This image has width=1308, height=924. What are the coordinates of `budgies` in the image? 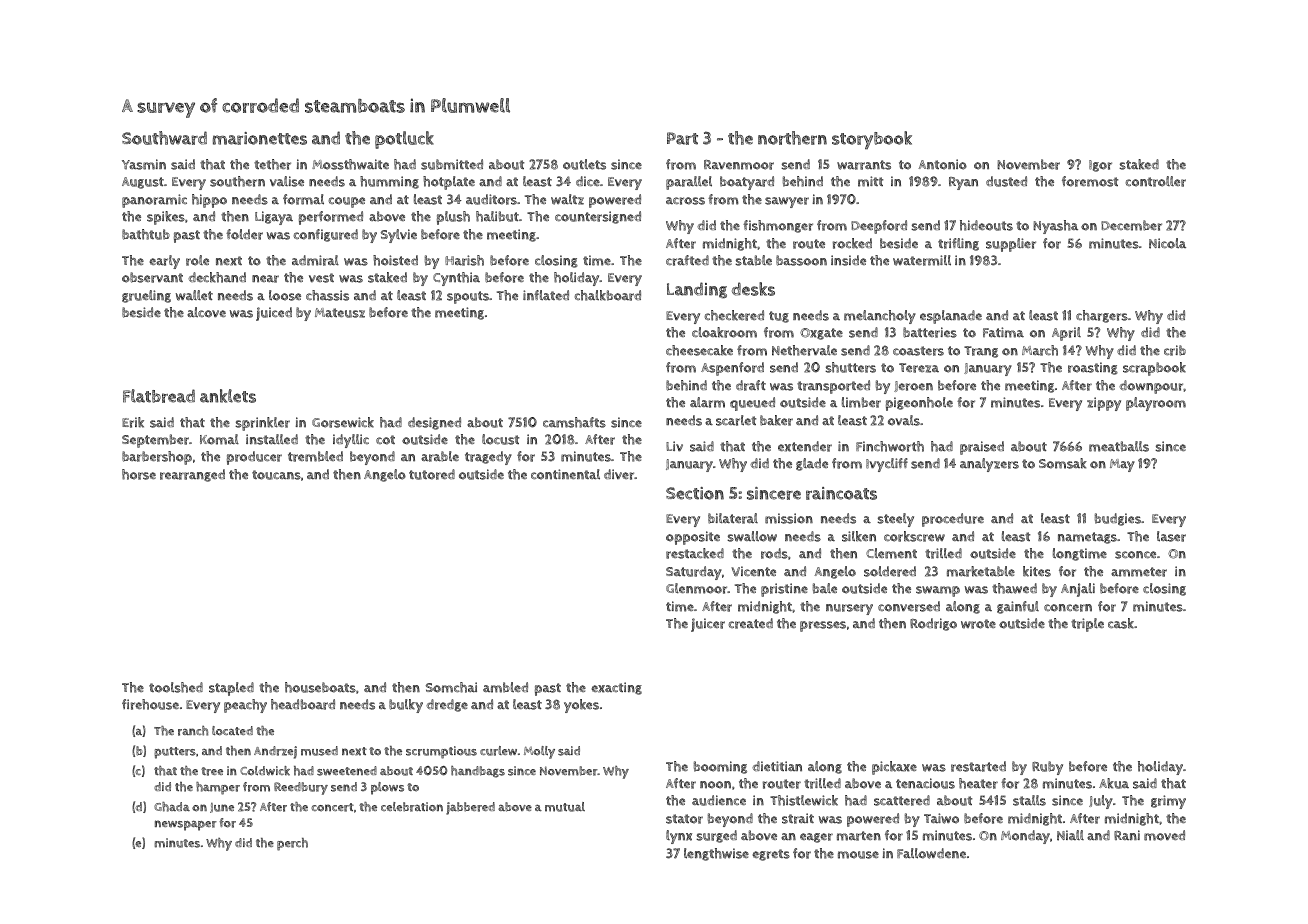 It's located at (1118, 519).
